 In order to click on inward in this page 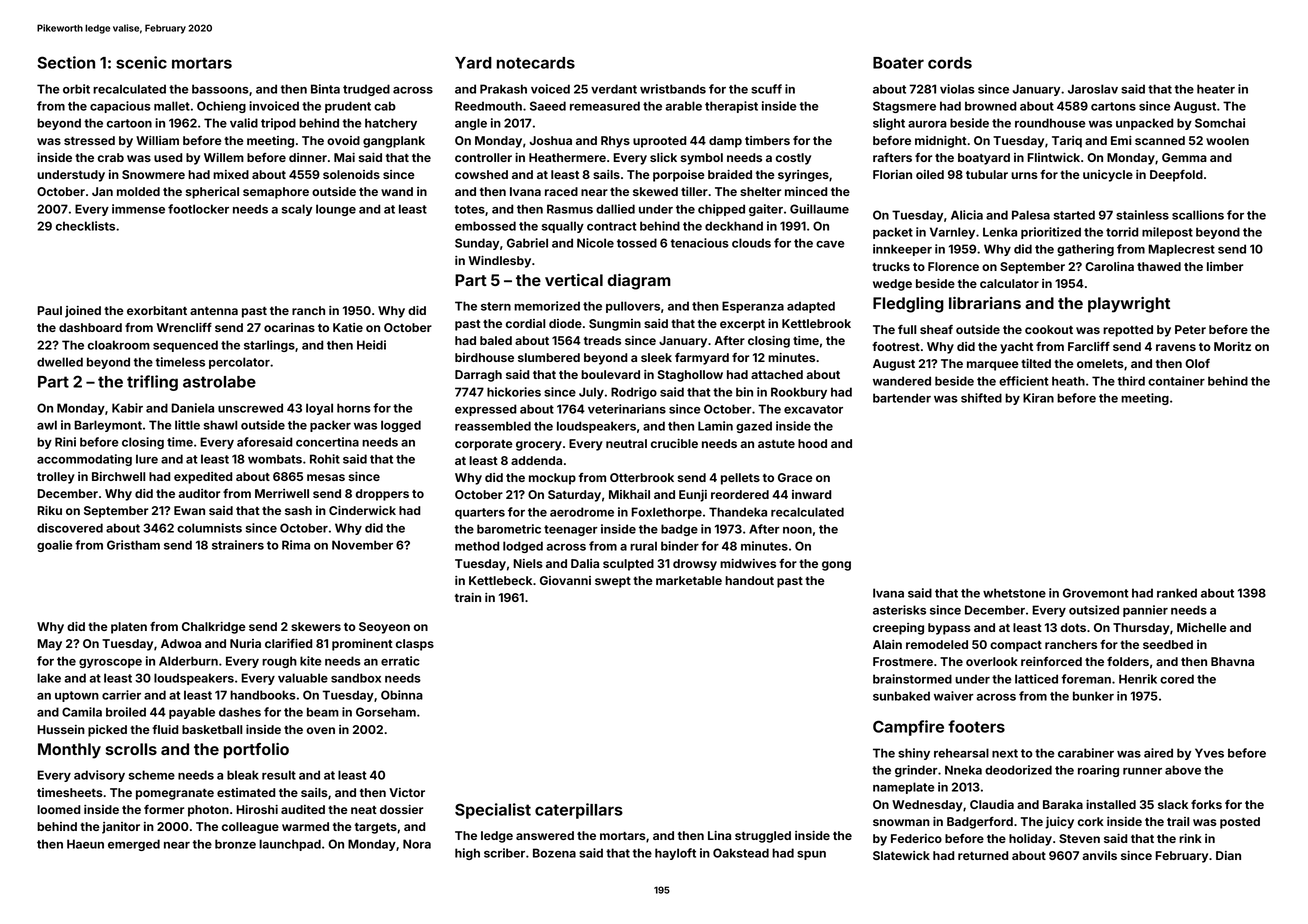, I will do `click(811, 494)`.
